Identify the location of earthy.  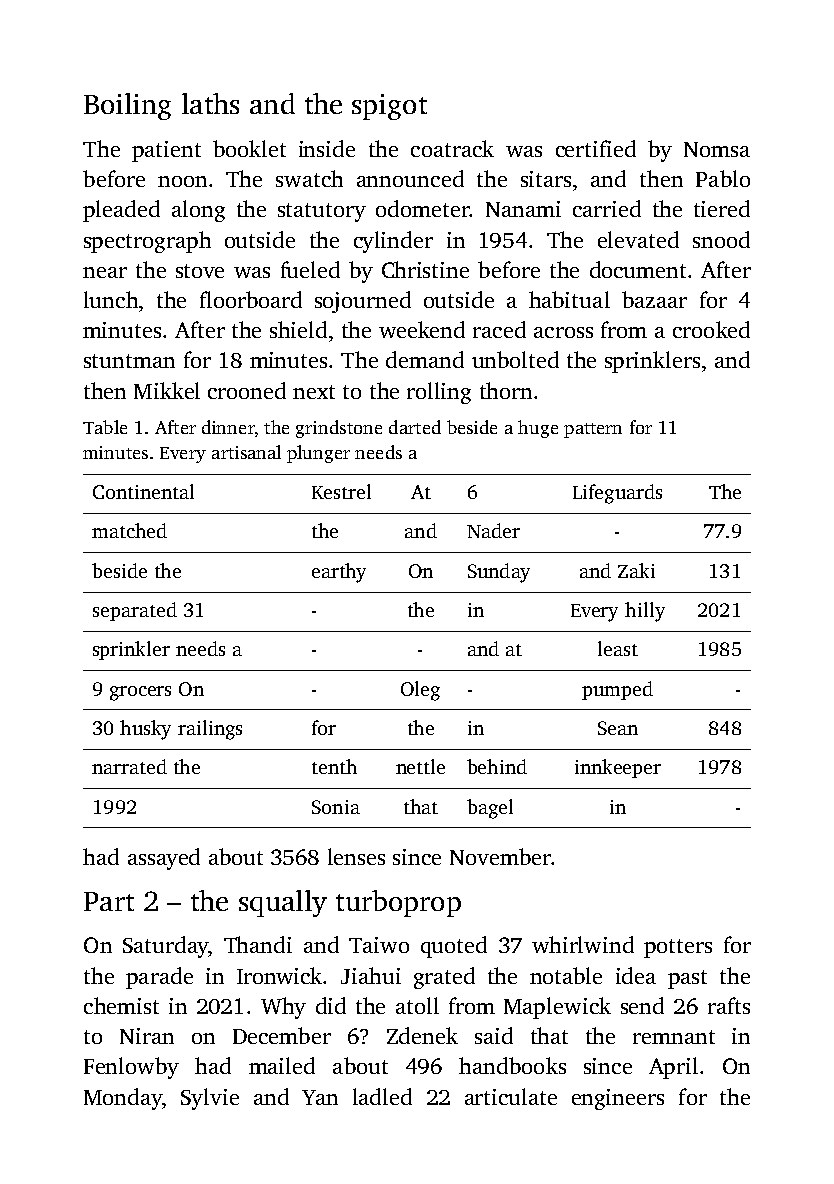
(339, 573).
